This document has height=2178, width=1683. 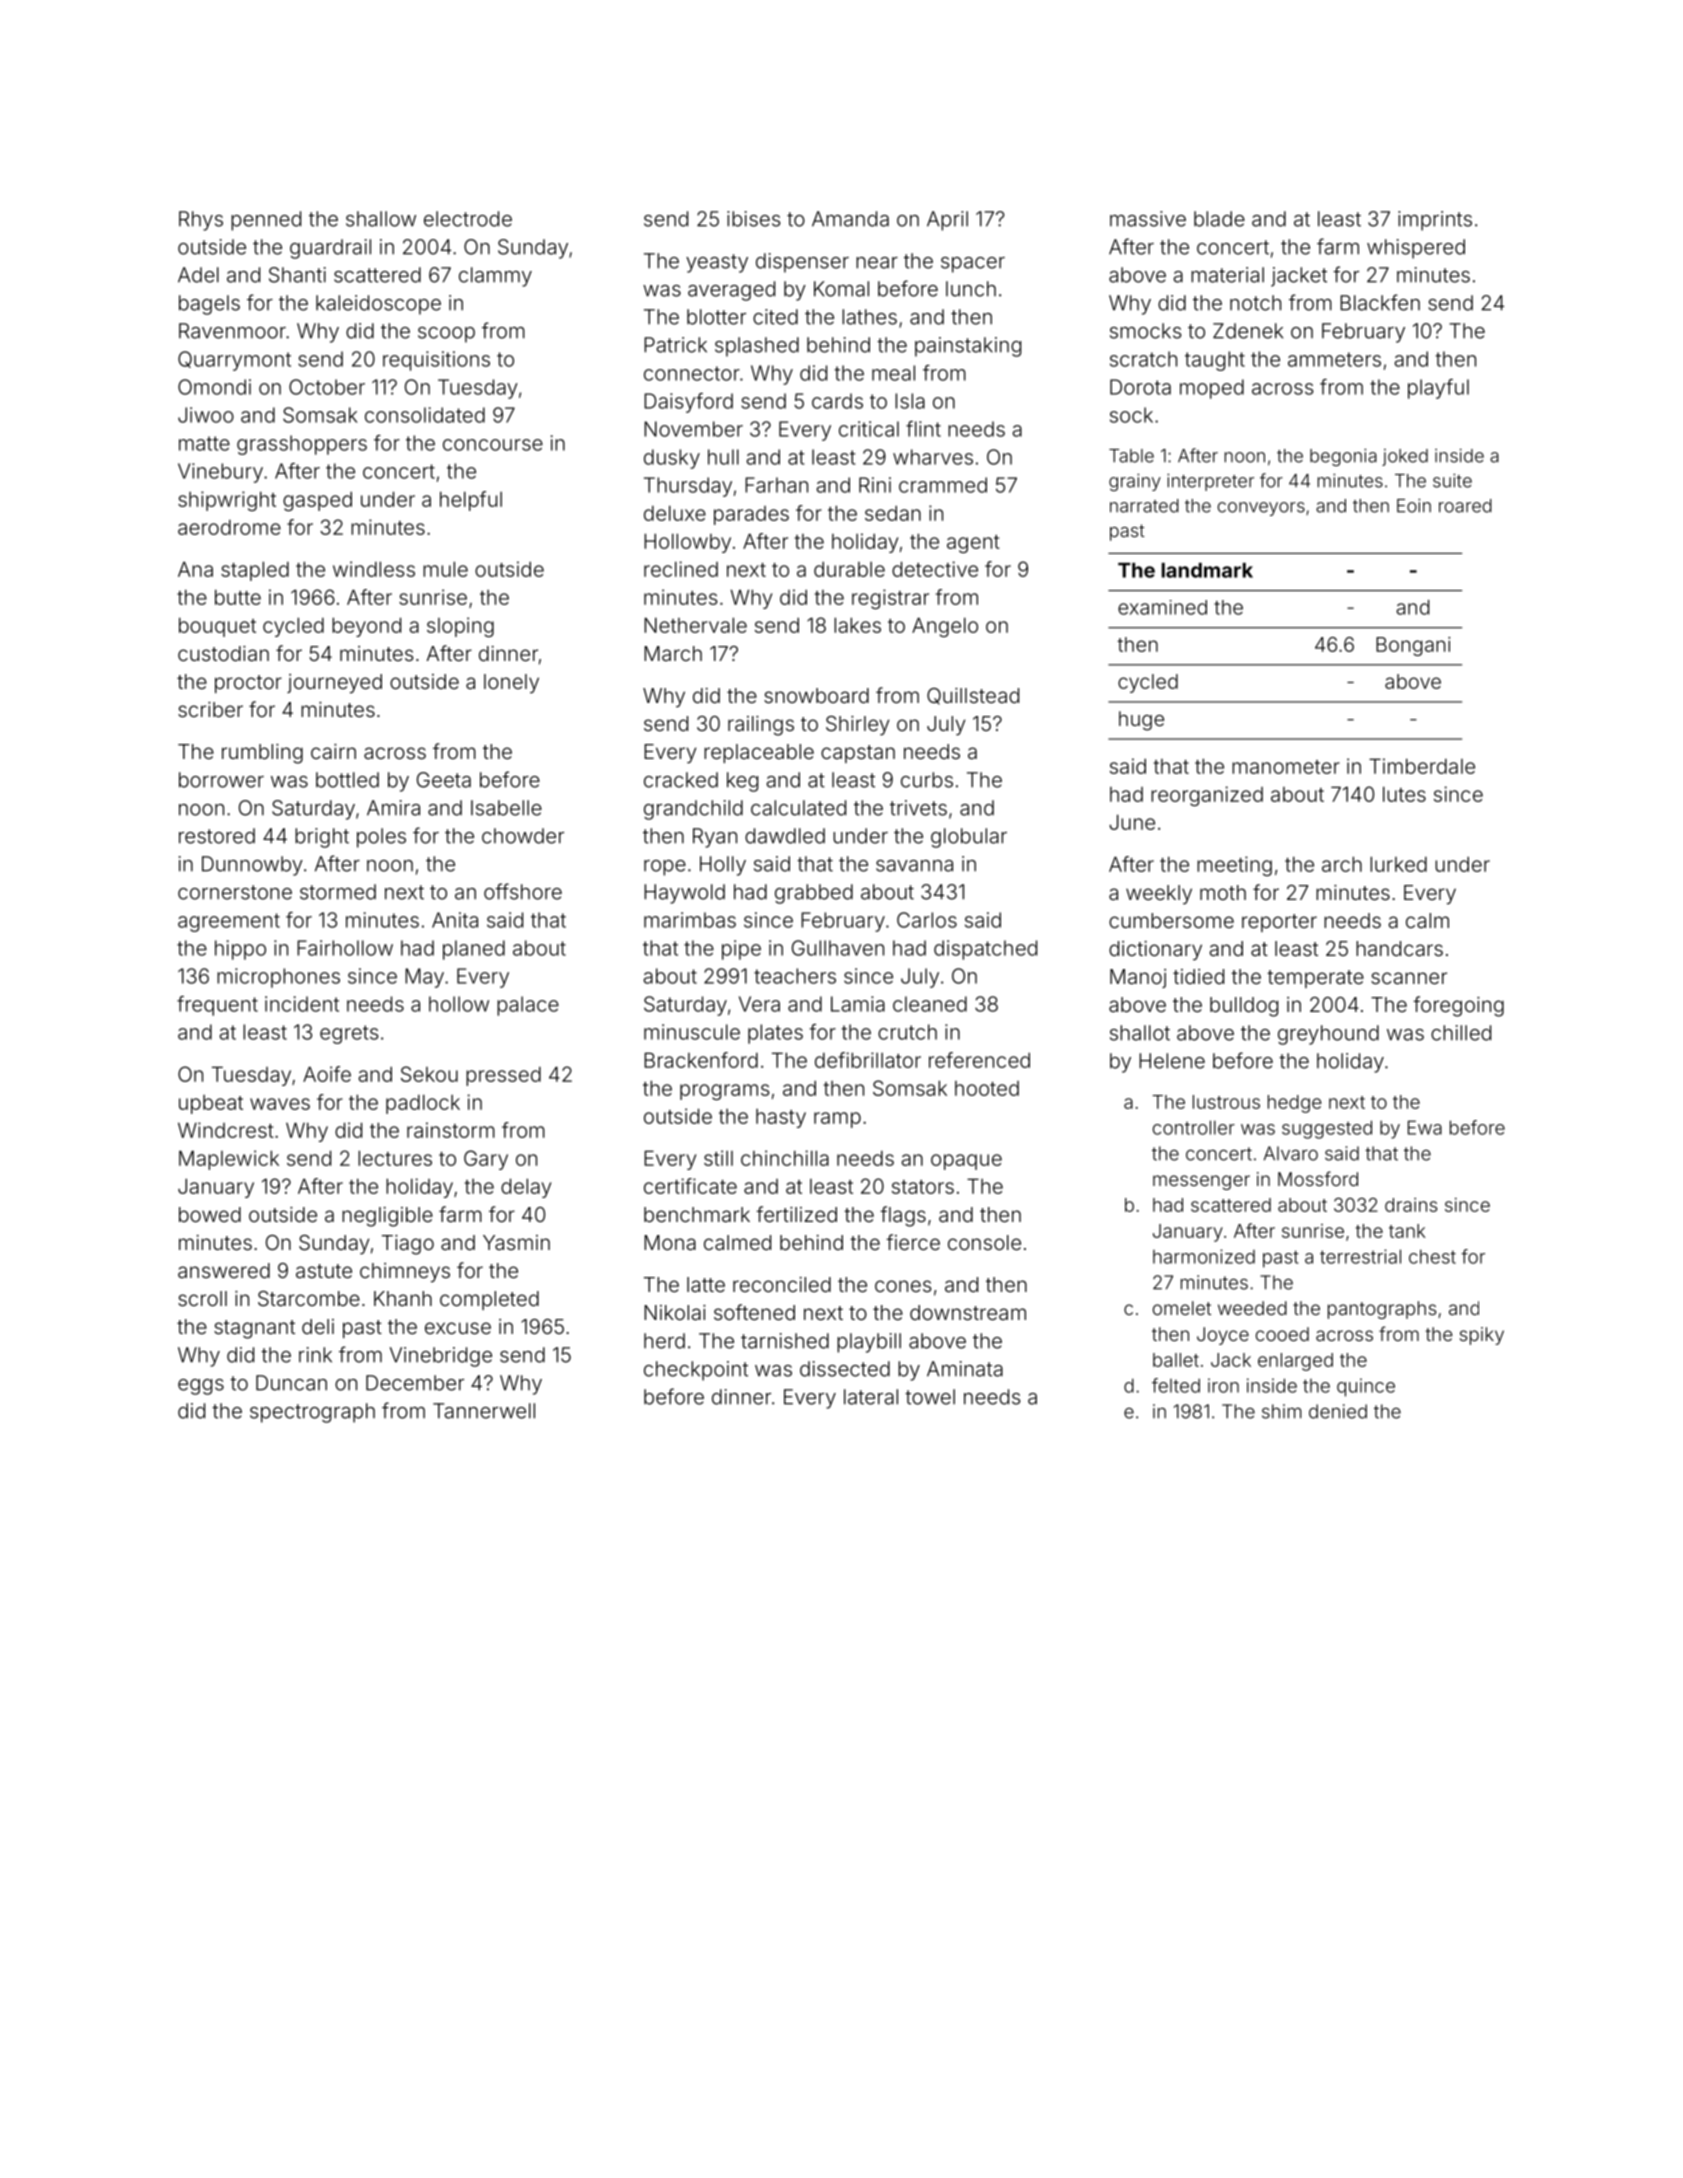 I want to click on Starcombe, so click(x=309, y=1298).
